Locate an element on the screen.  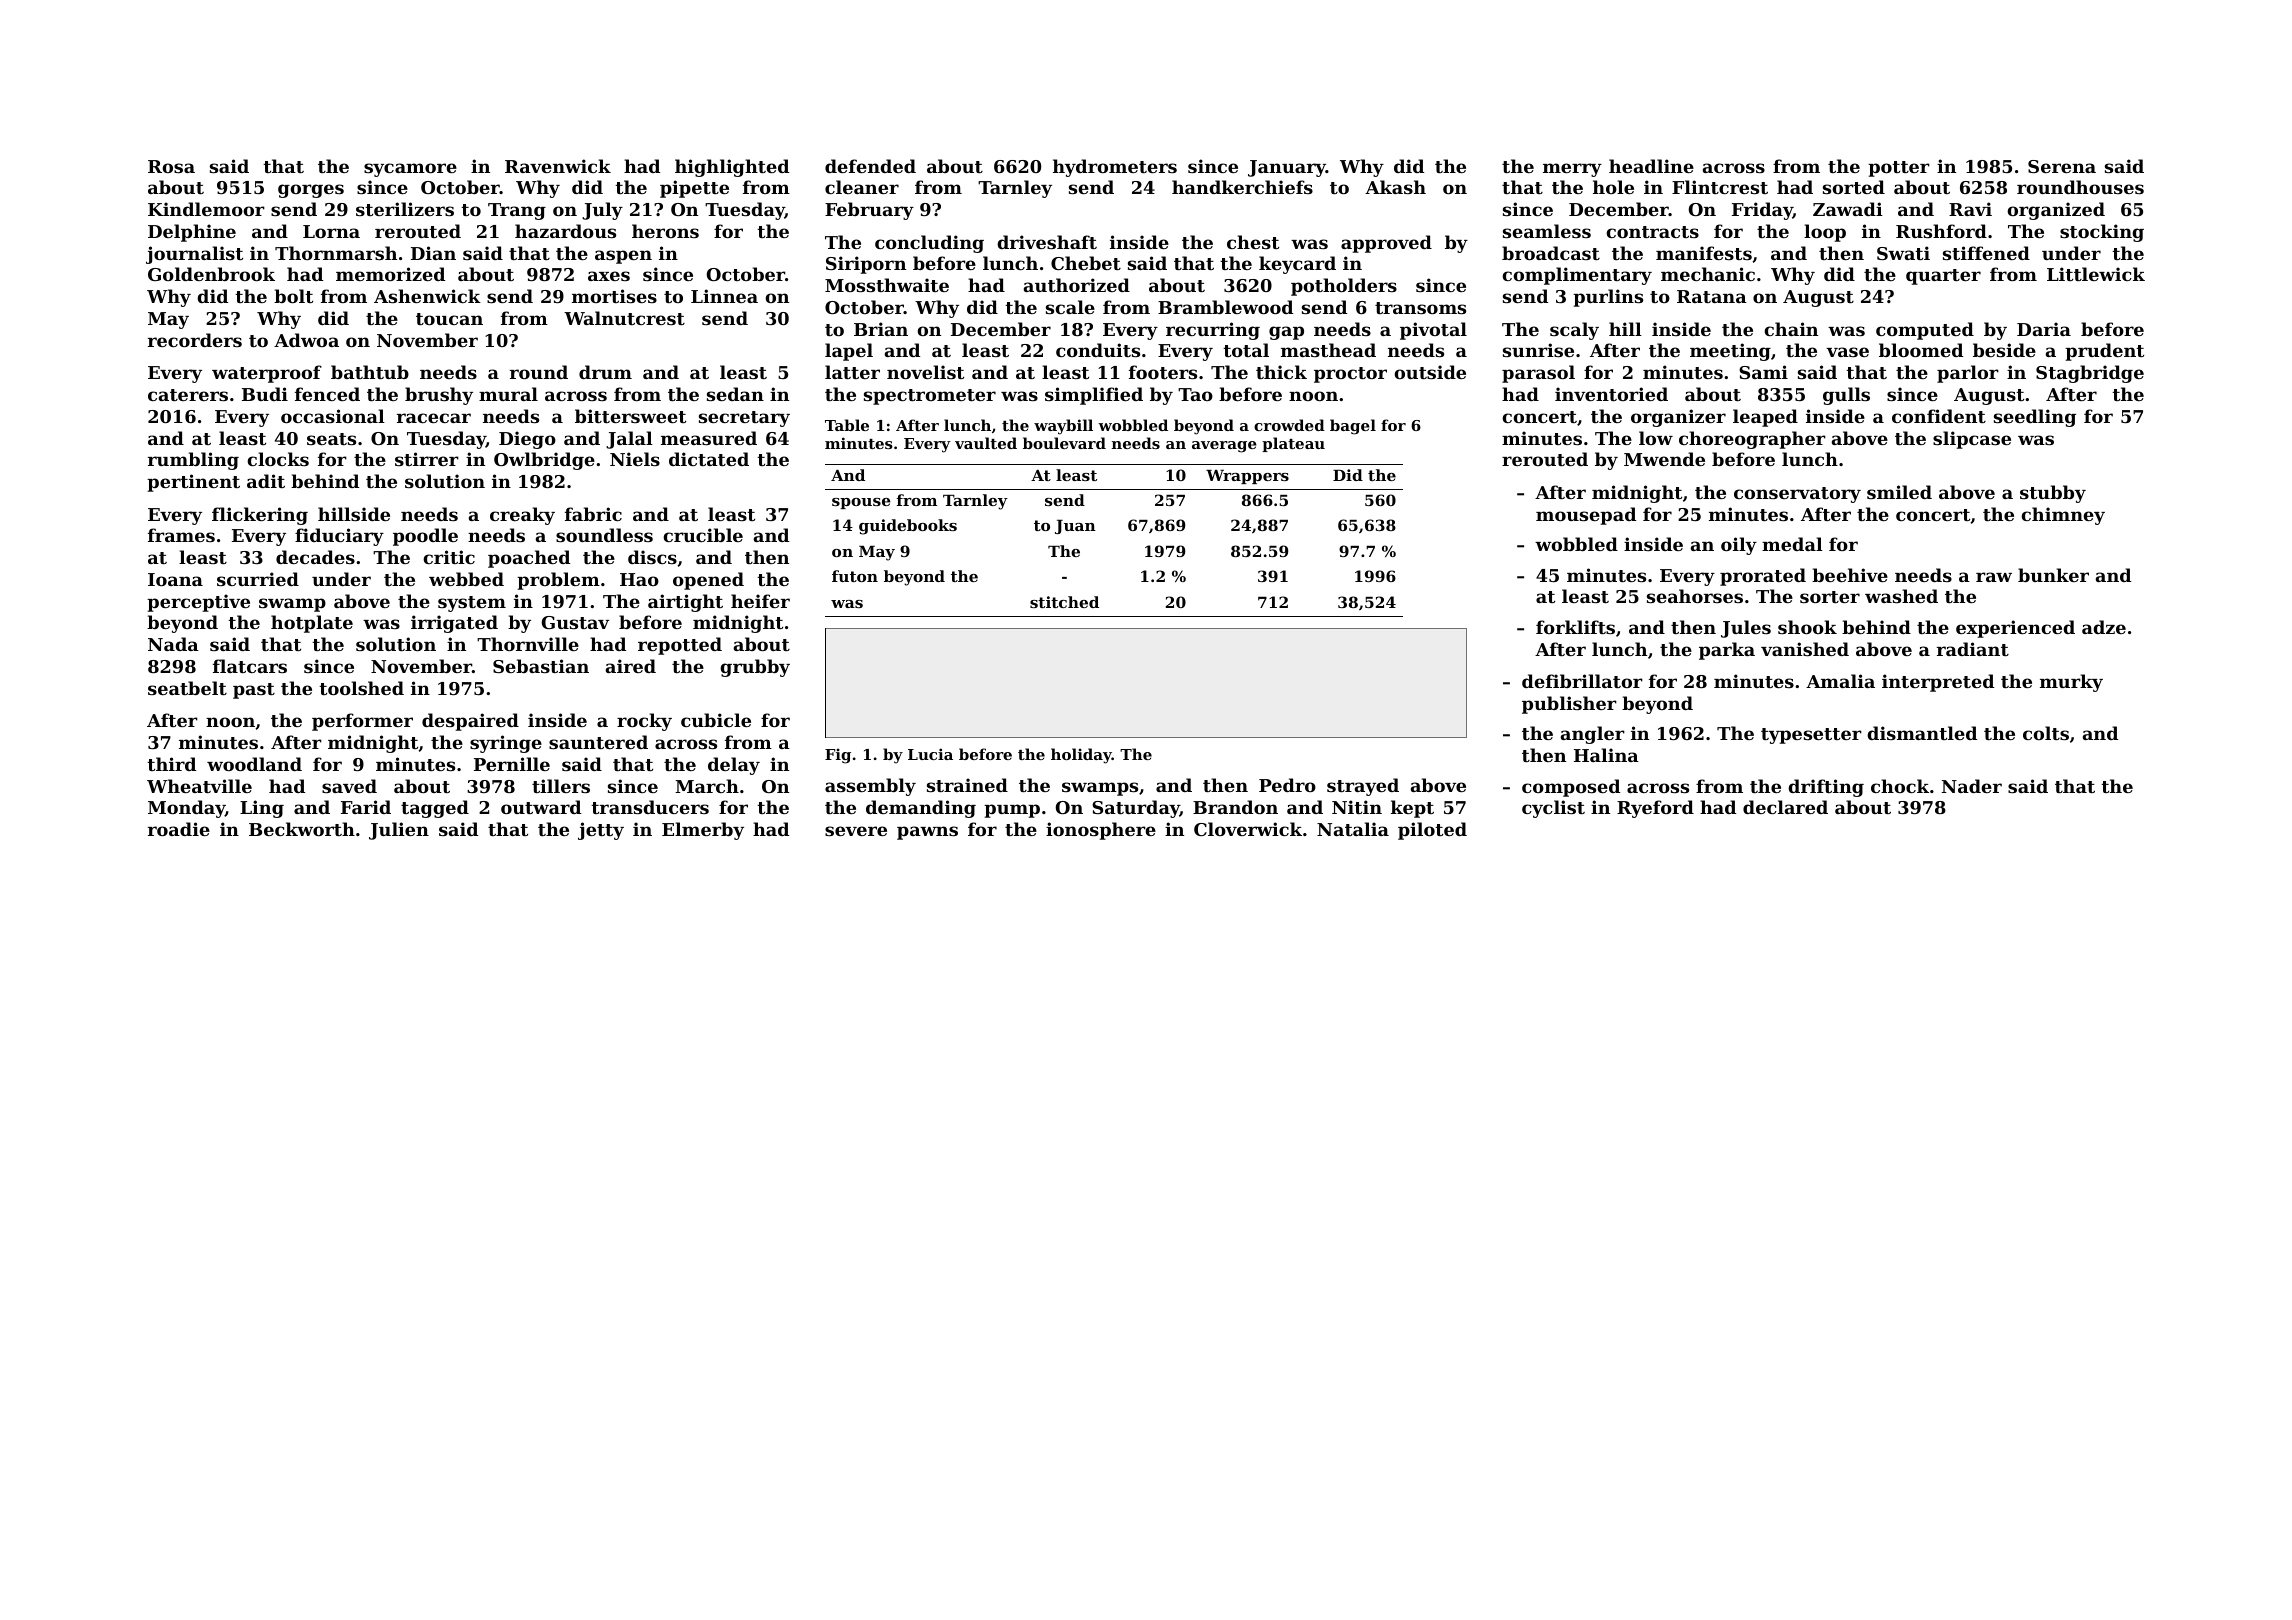
delay is located at coordinates (734, 766).
